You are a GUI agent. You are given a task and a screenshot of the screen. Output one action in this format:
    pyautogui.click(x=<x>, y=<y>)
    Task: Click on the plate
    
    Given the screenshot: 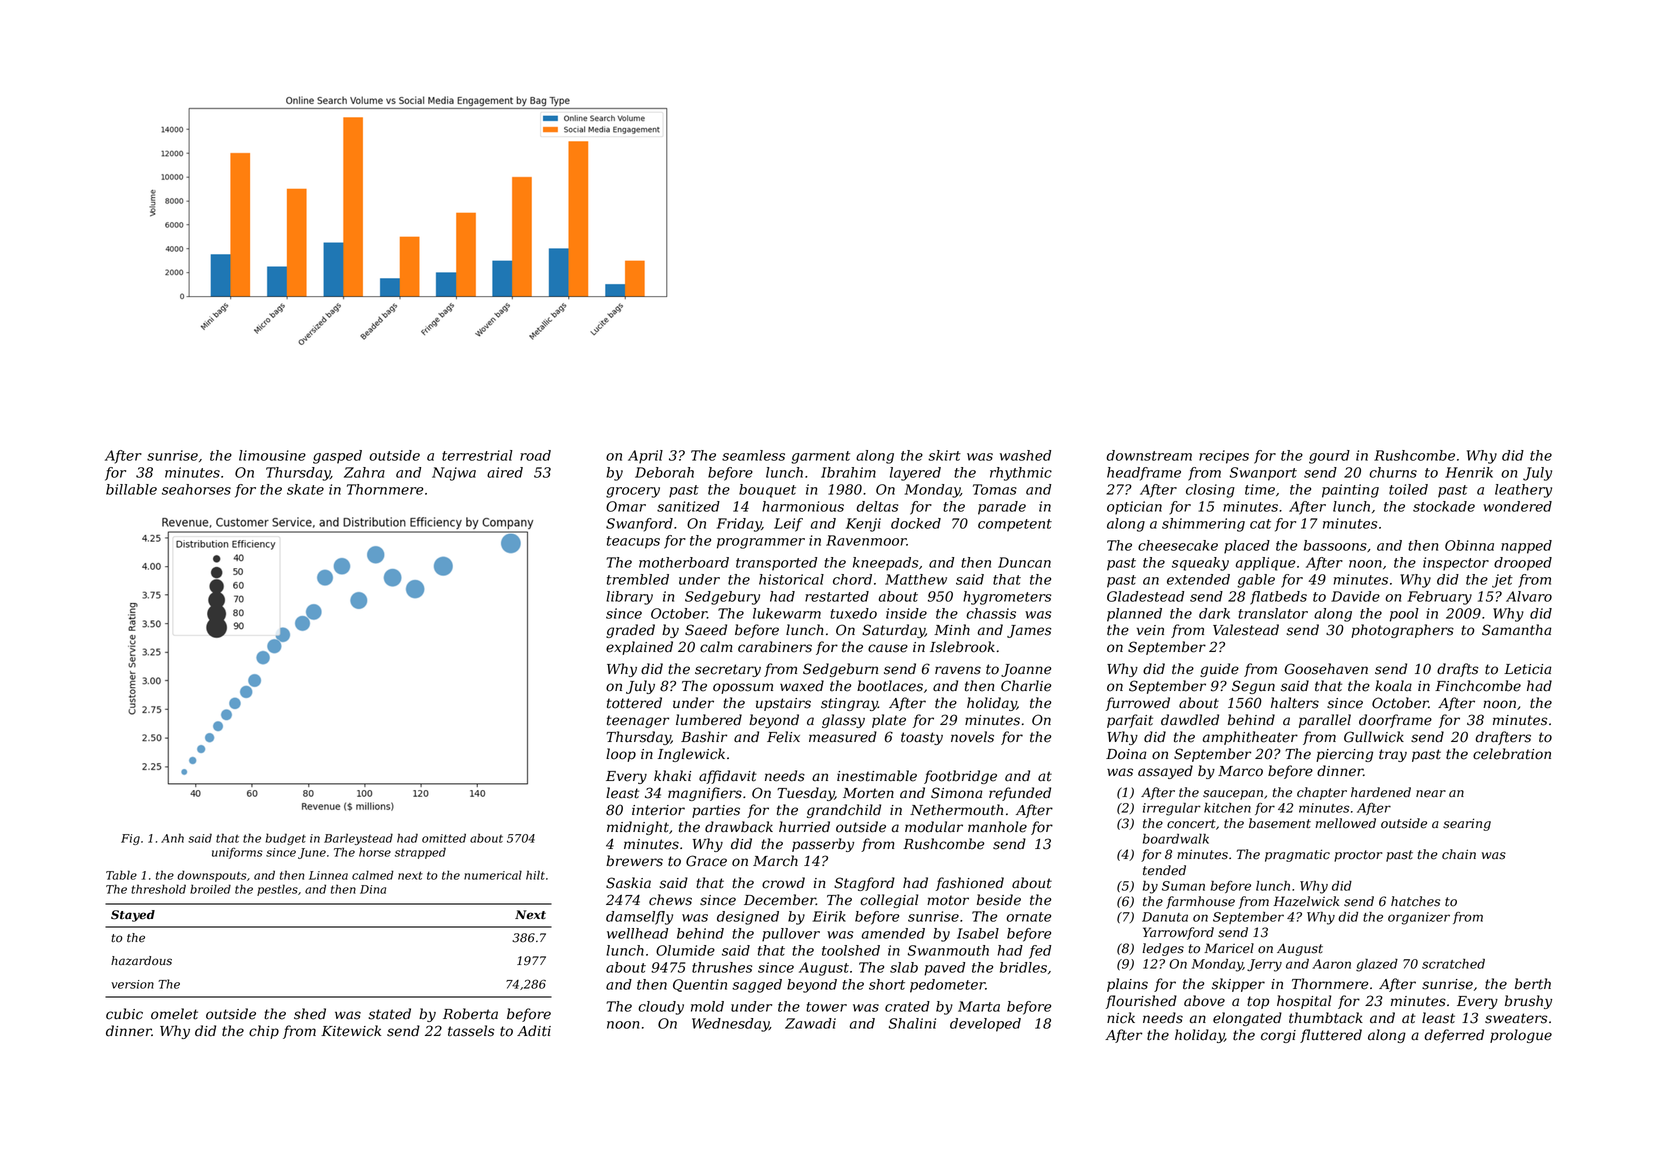 What is the action you would take?
    pyautogui.click(x=889, y=721)
